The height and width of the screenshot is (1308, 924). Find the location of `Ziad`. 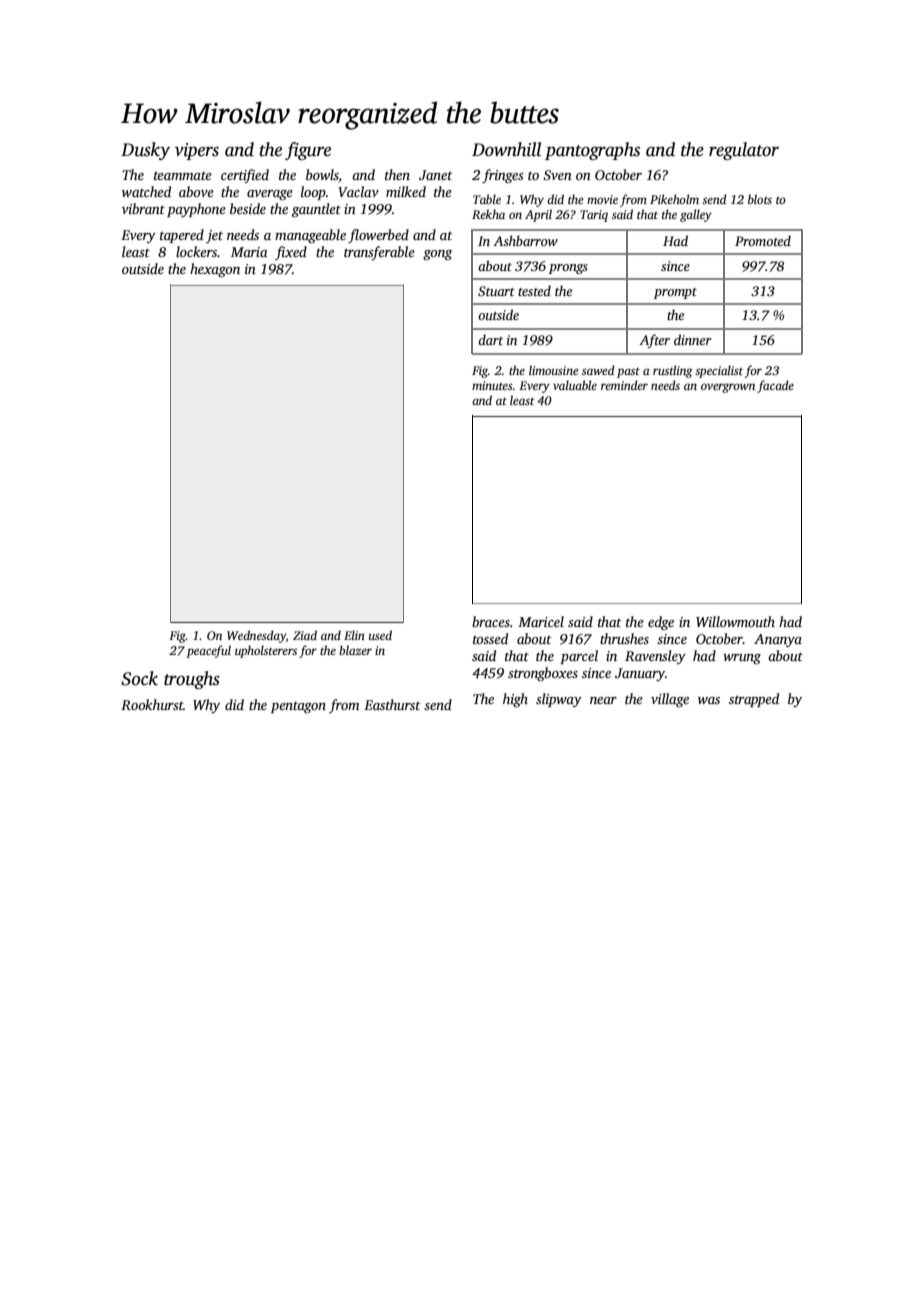

Ziad is located at coordinates (305, 635).
